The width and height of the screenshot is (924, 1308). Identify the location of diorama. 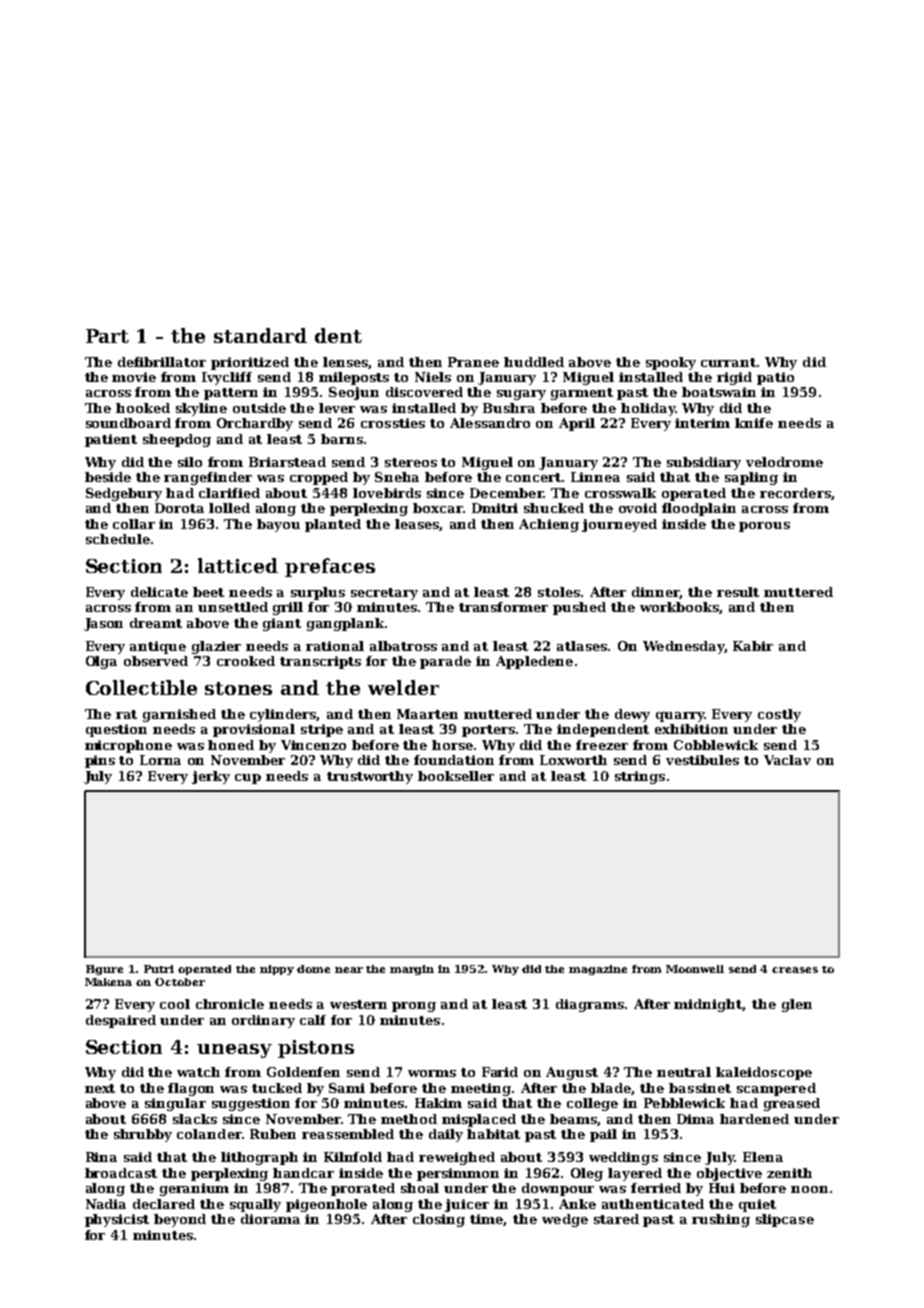
(270, 1219).
